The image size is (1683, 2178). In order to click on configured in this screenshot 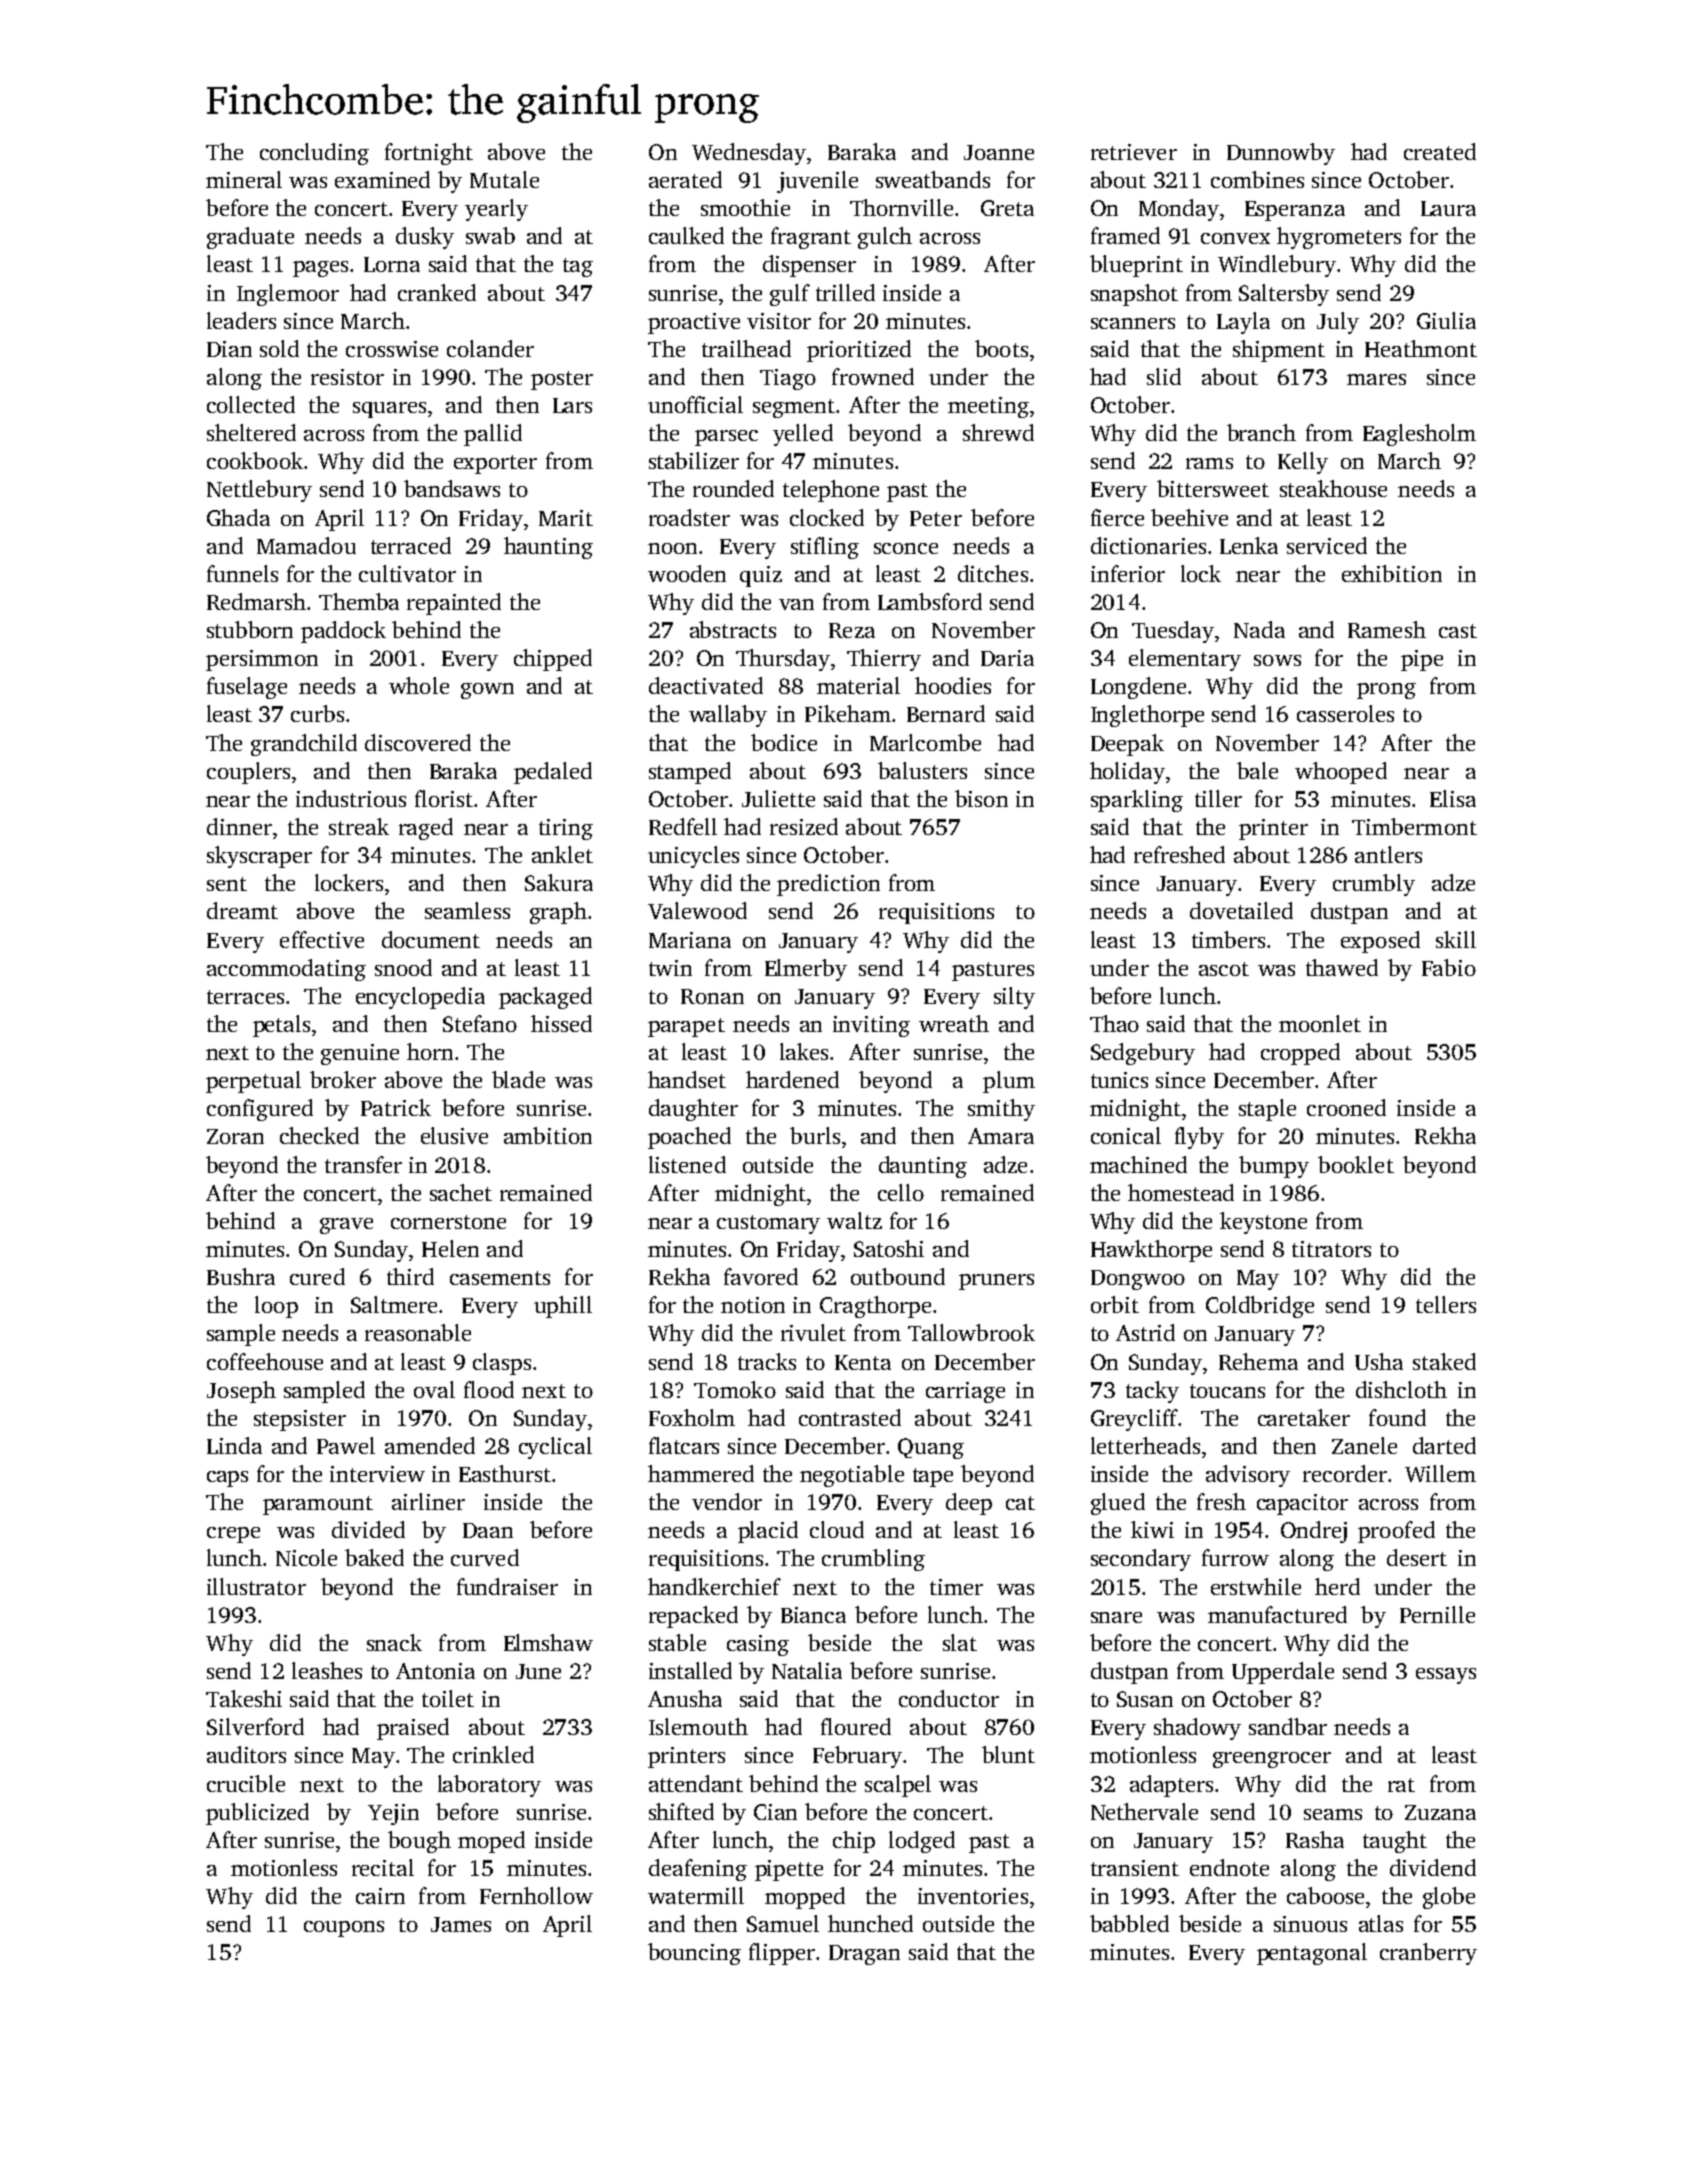, I will do `click(260, 1110)`.
